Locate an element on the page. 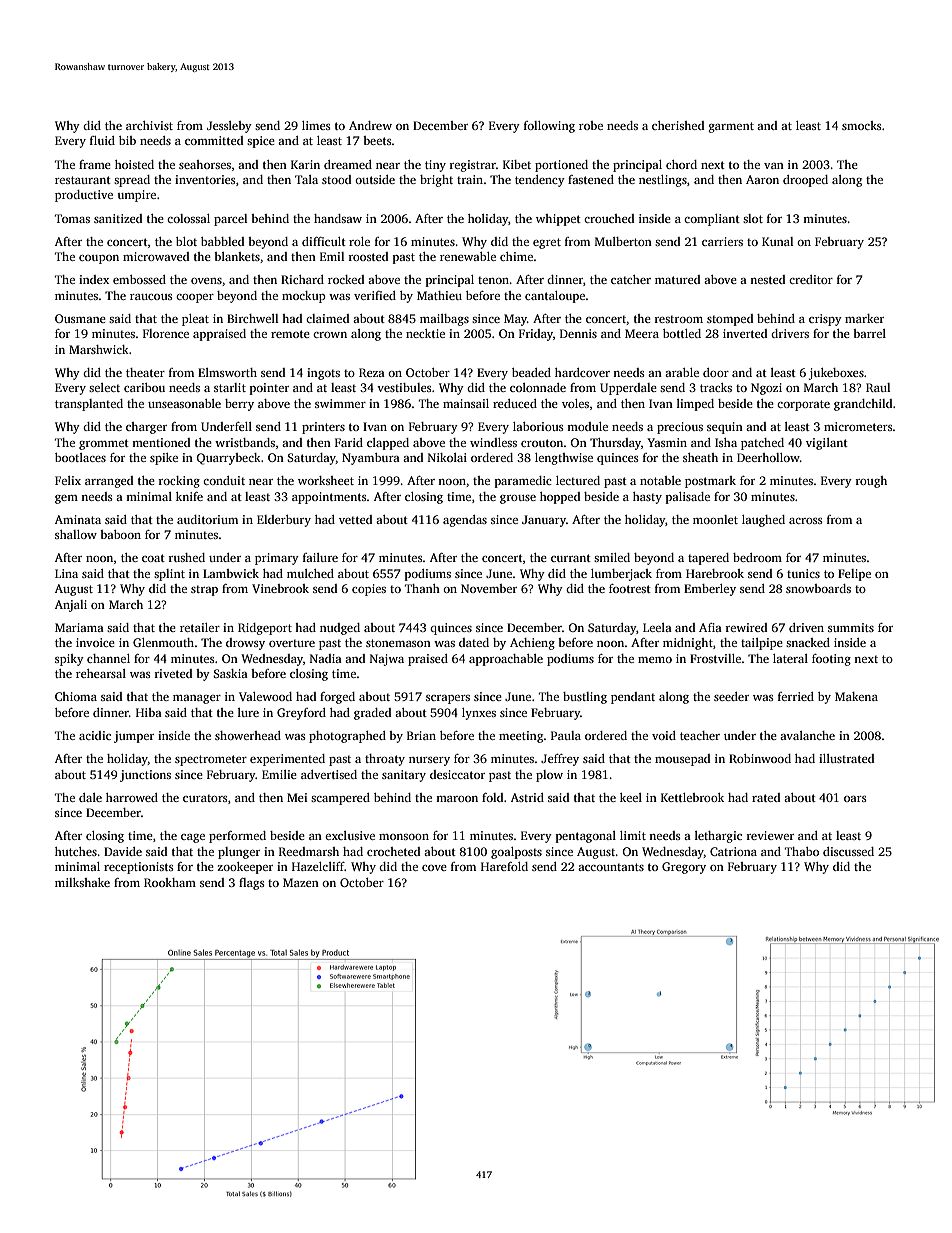 The image size is (952, 1233). restaurant is located at coordinates (83, 180).
